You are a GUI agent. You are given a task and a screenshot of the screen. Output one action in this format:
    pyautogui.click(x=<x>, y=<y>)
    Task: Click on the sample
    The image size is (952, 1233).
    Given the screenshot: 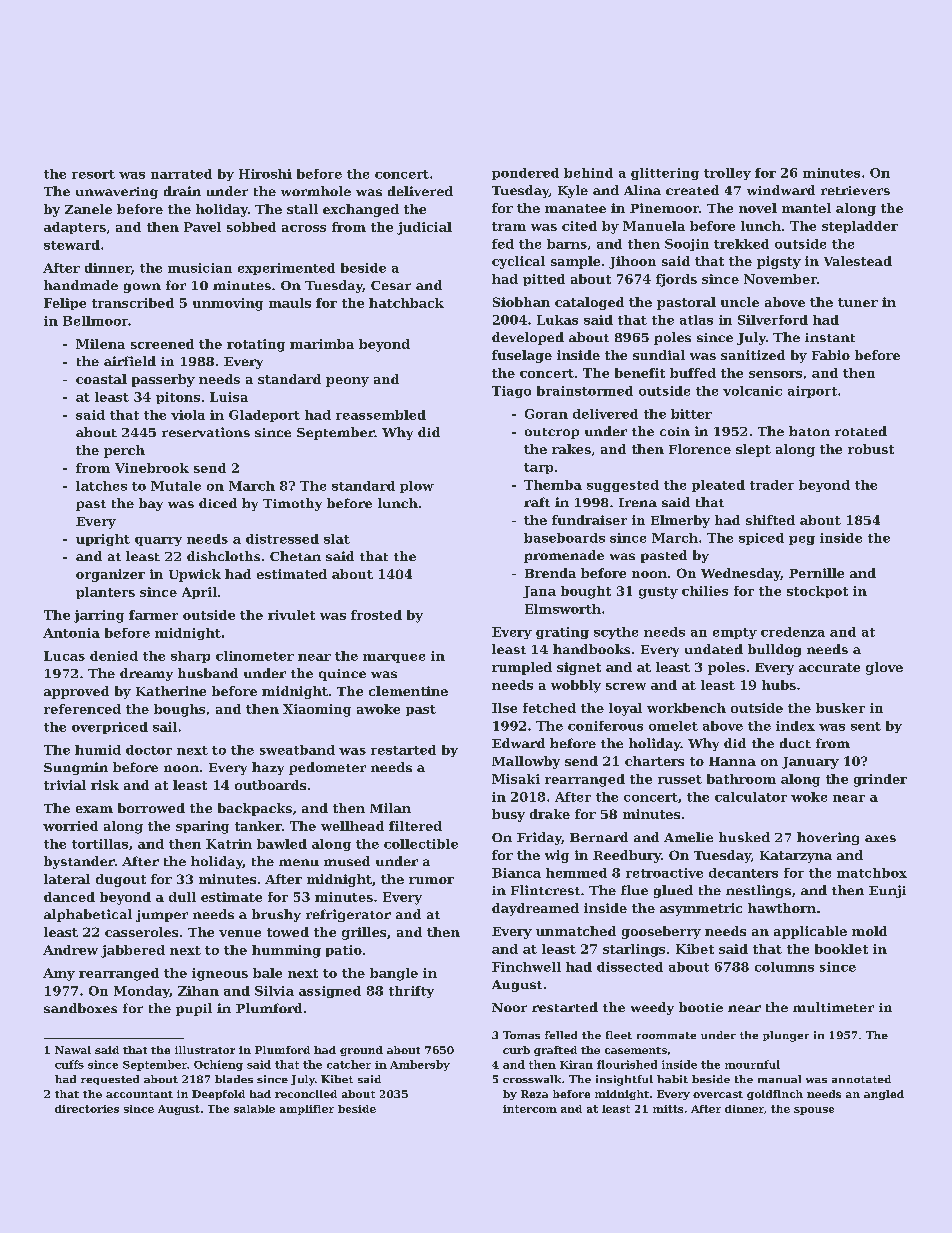 What is the action you would take?
    pyautogui.click(x=575, y=262)
